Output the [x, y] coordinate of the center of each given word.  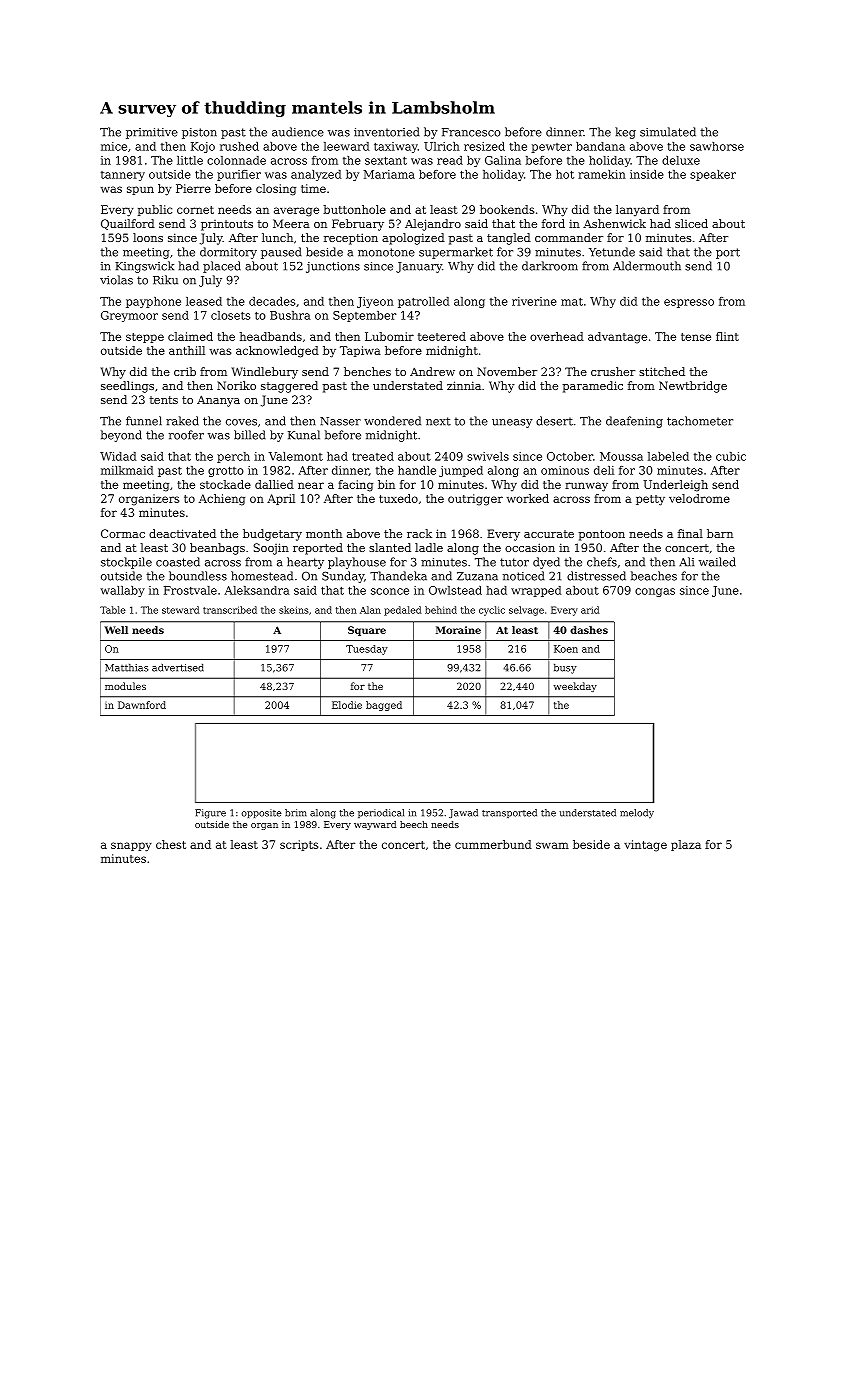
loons [148, 237]
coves [241, 422]
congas [655, 592]
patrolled [423, 302]
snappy [131, 847]
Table [113, 610]
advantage [617, 338]
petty [650, 500]
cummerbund [493, 844]
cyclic [492, 611]
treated [373, 456]
